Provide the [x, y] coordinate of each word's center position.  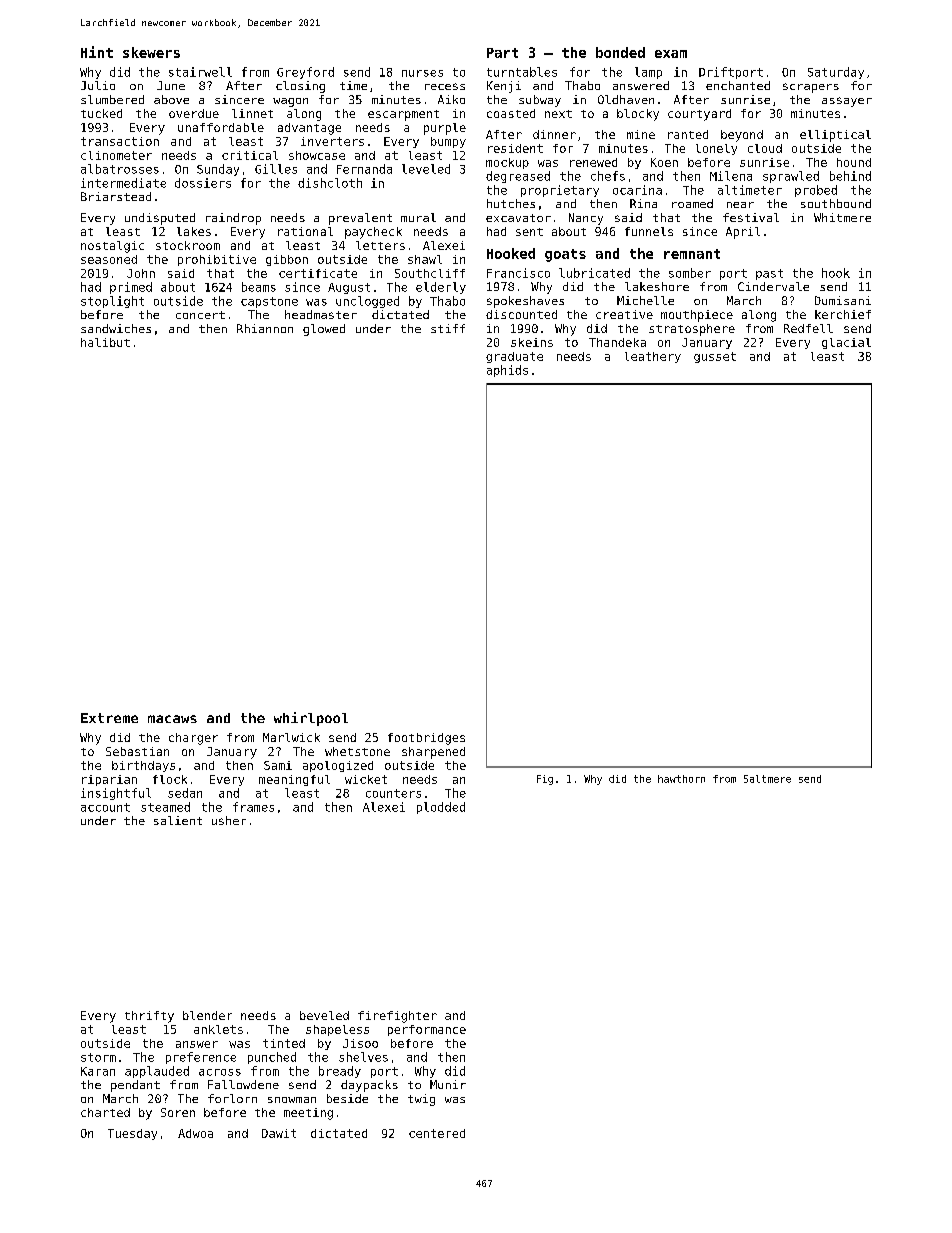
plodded [441, 808]
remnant [692, 254]
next [558, 114]
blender [207, 1015]
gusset [715, 357]
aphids [507, 371]
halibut [105, 342]
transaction [120, 141]
